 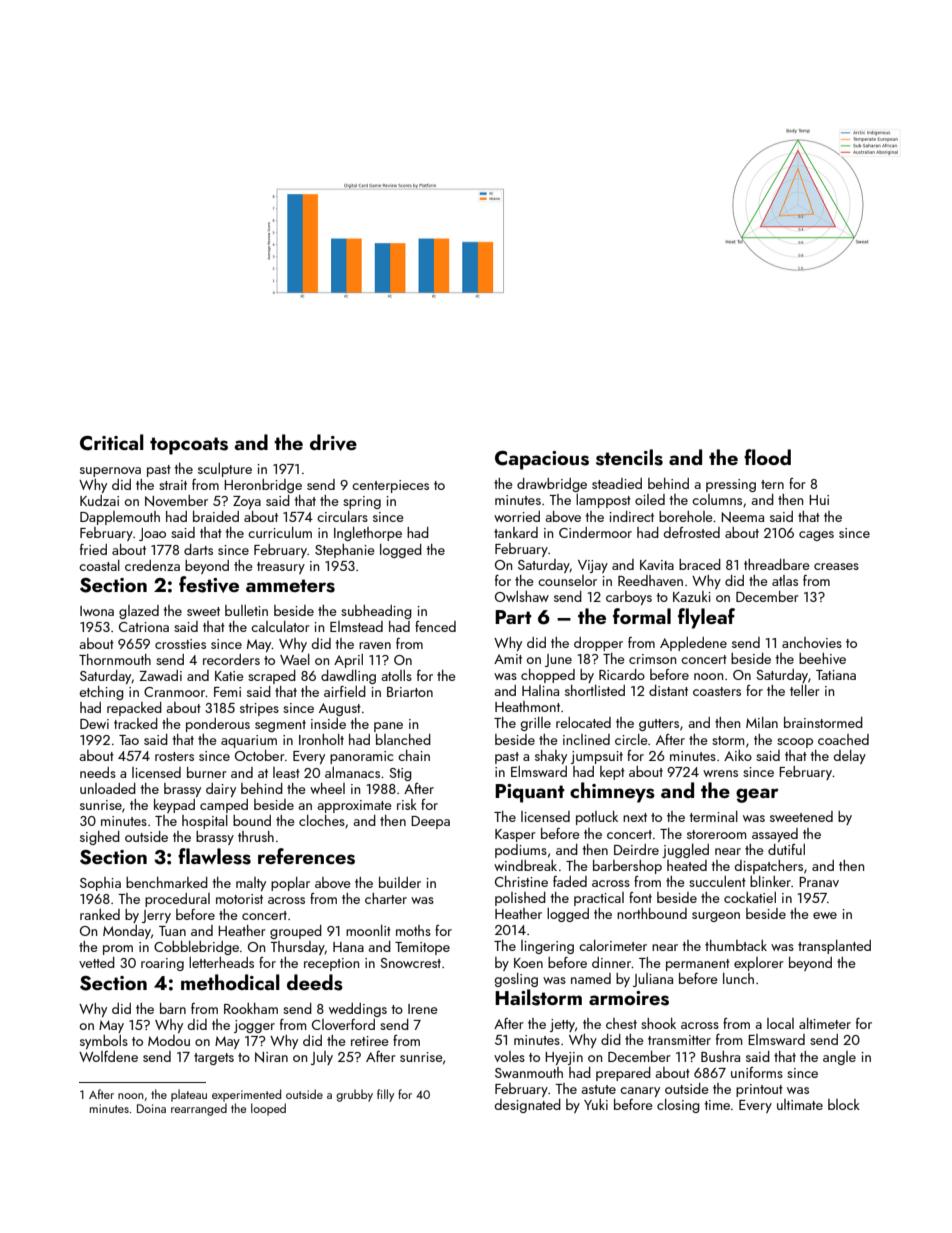 I want to click on Pranav, so click(x=819, y=882).
